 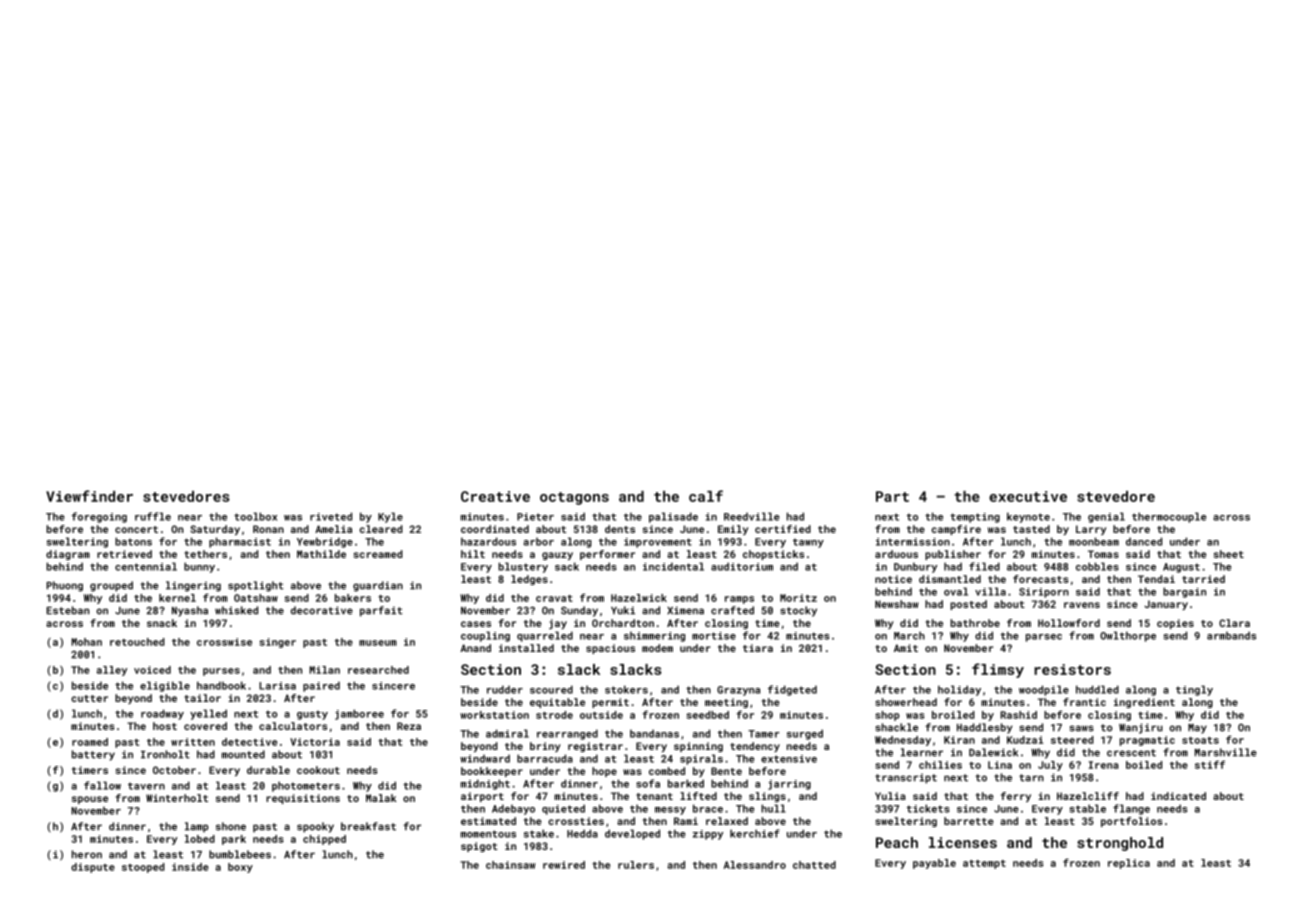 I want to click on parsec, so click(x=1044, y=638).
